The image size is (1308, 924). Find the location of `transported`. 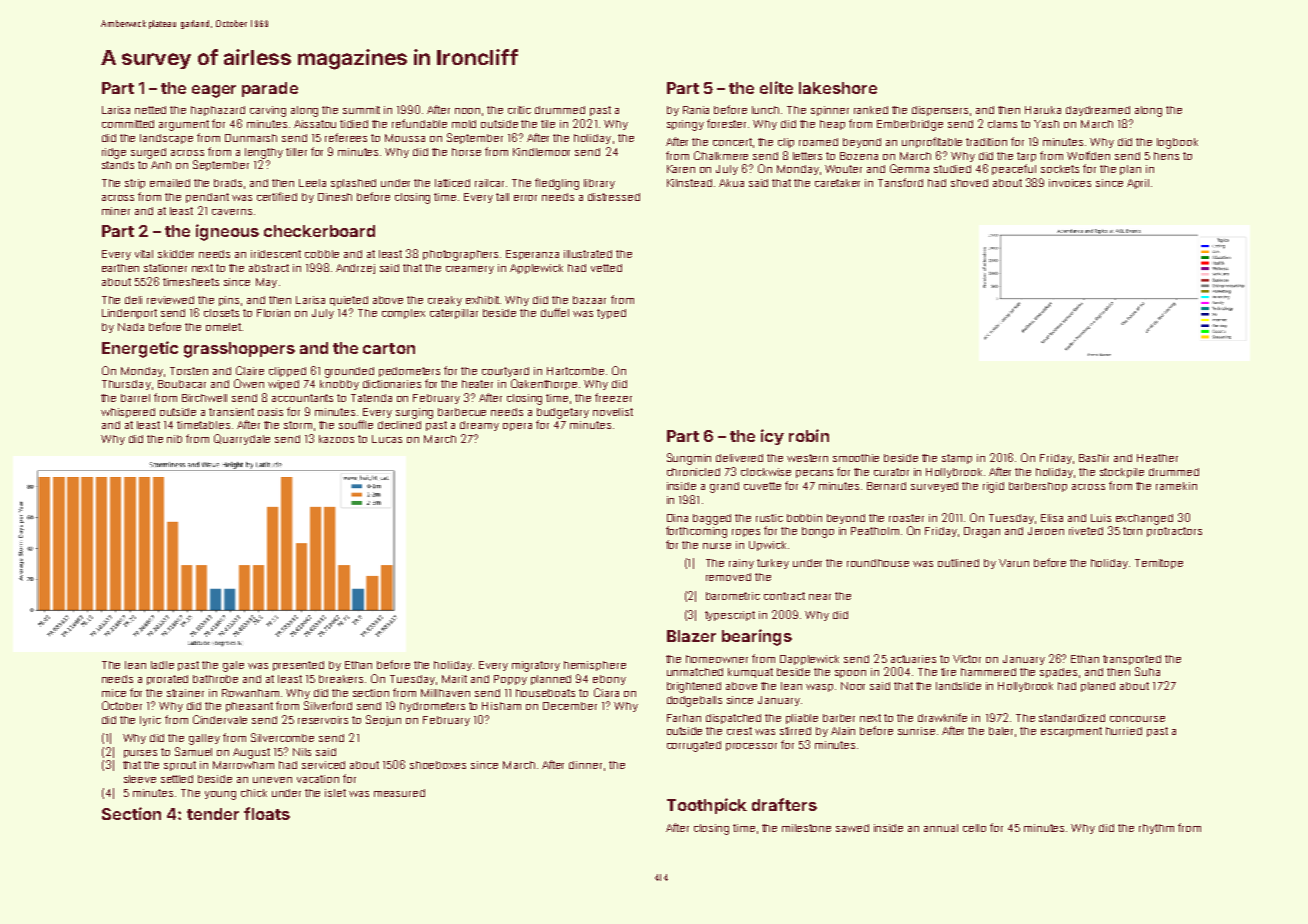

transported is located at coordinates (1132, 660).
